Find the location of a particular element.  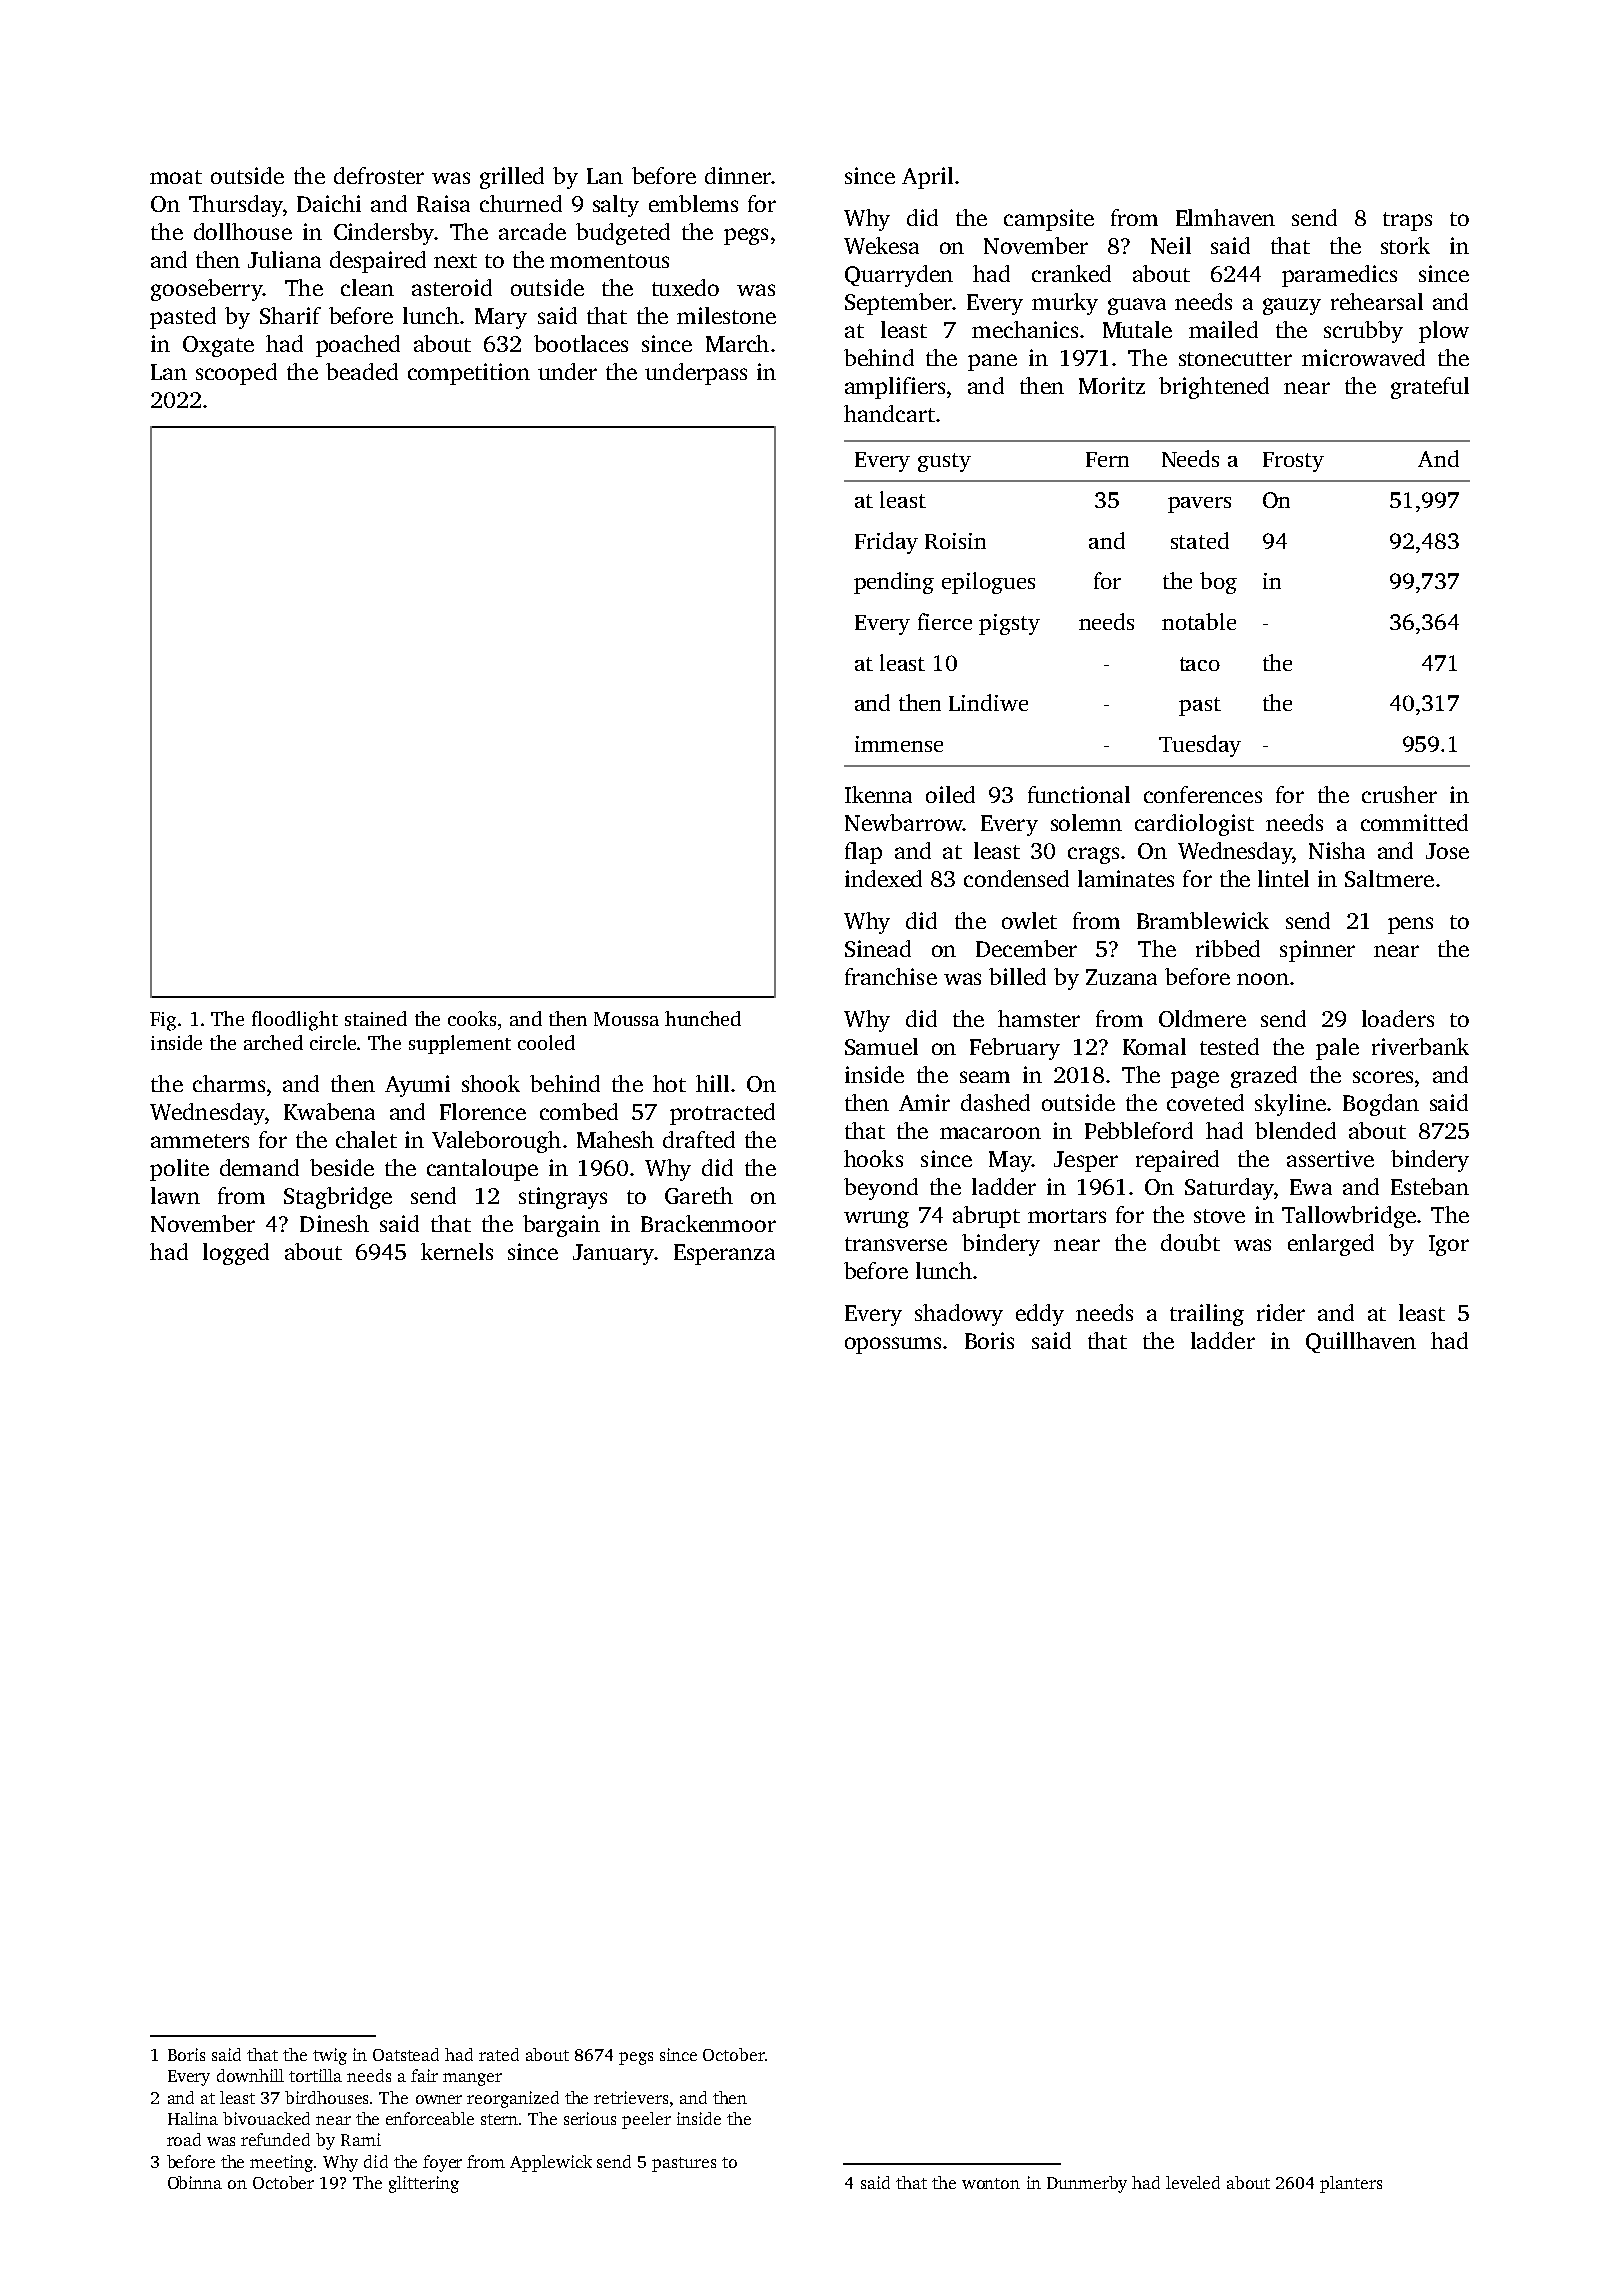

Bramblewick is located at coordinates (1203, 920).
